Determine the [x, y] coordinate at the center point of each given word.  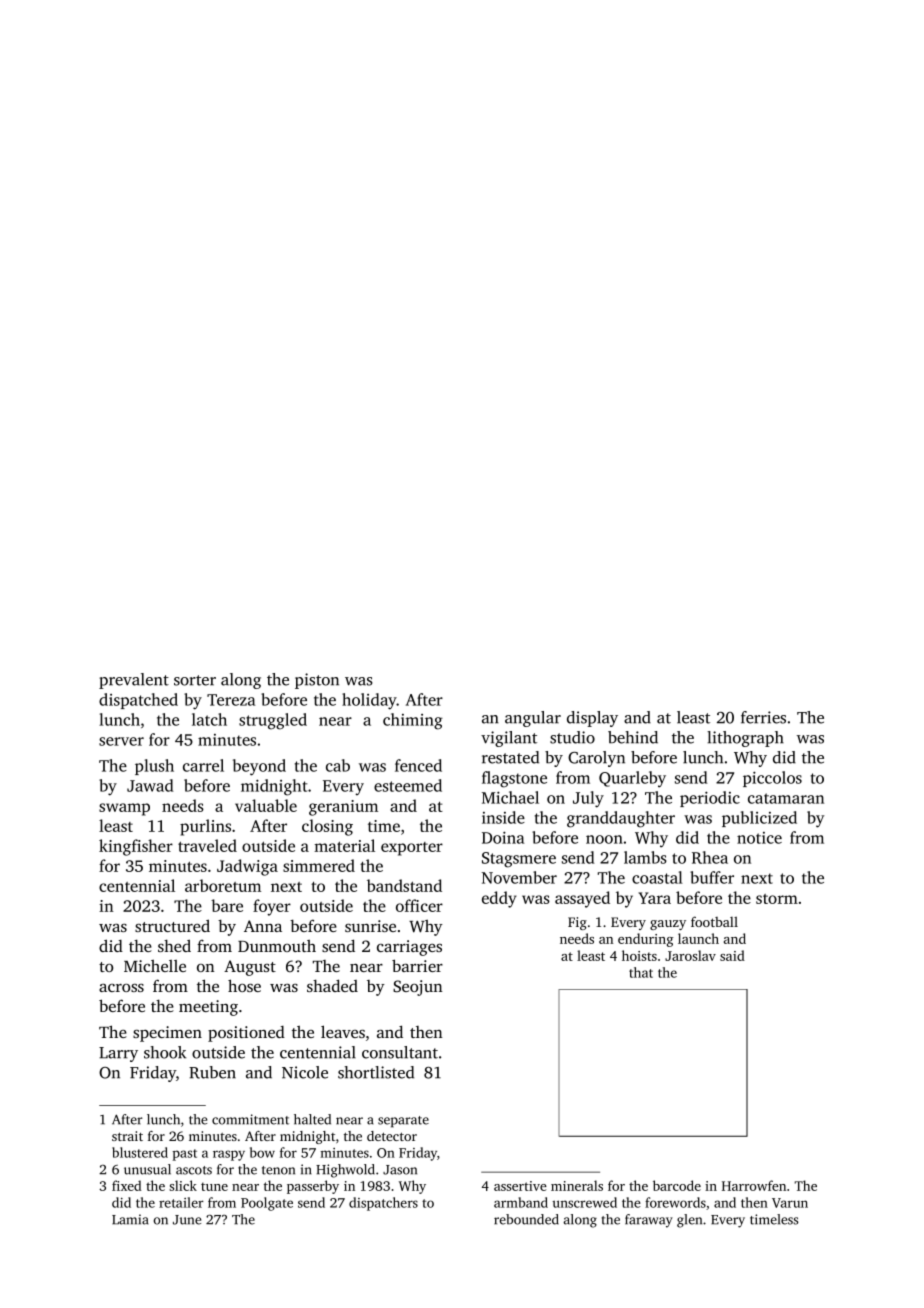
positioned [246, 1034]
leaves [343, 1031]
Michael [510, 797]
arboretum [223, 885]
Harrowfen [754, 1185]
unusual [147, 1169]
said [732, 955]
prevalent [134, 681]
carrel [203, 765]
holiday [369, 701]
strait [127, 1136]
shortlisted [376, 1072]
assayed [582, 899]
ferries [763, 717]
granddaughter [621, 819]
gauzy [668, 925]
